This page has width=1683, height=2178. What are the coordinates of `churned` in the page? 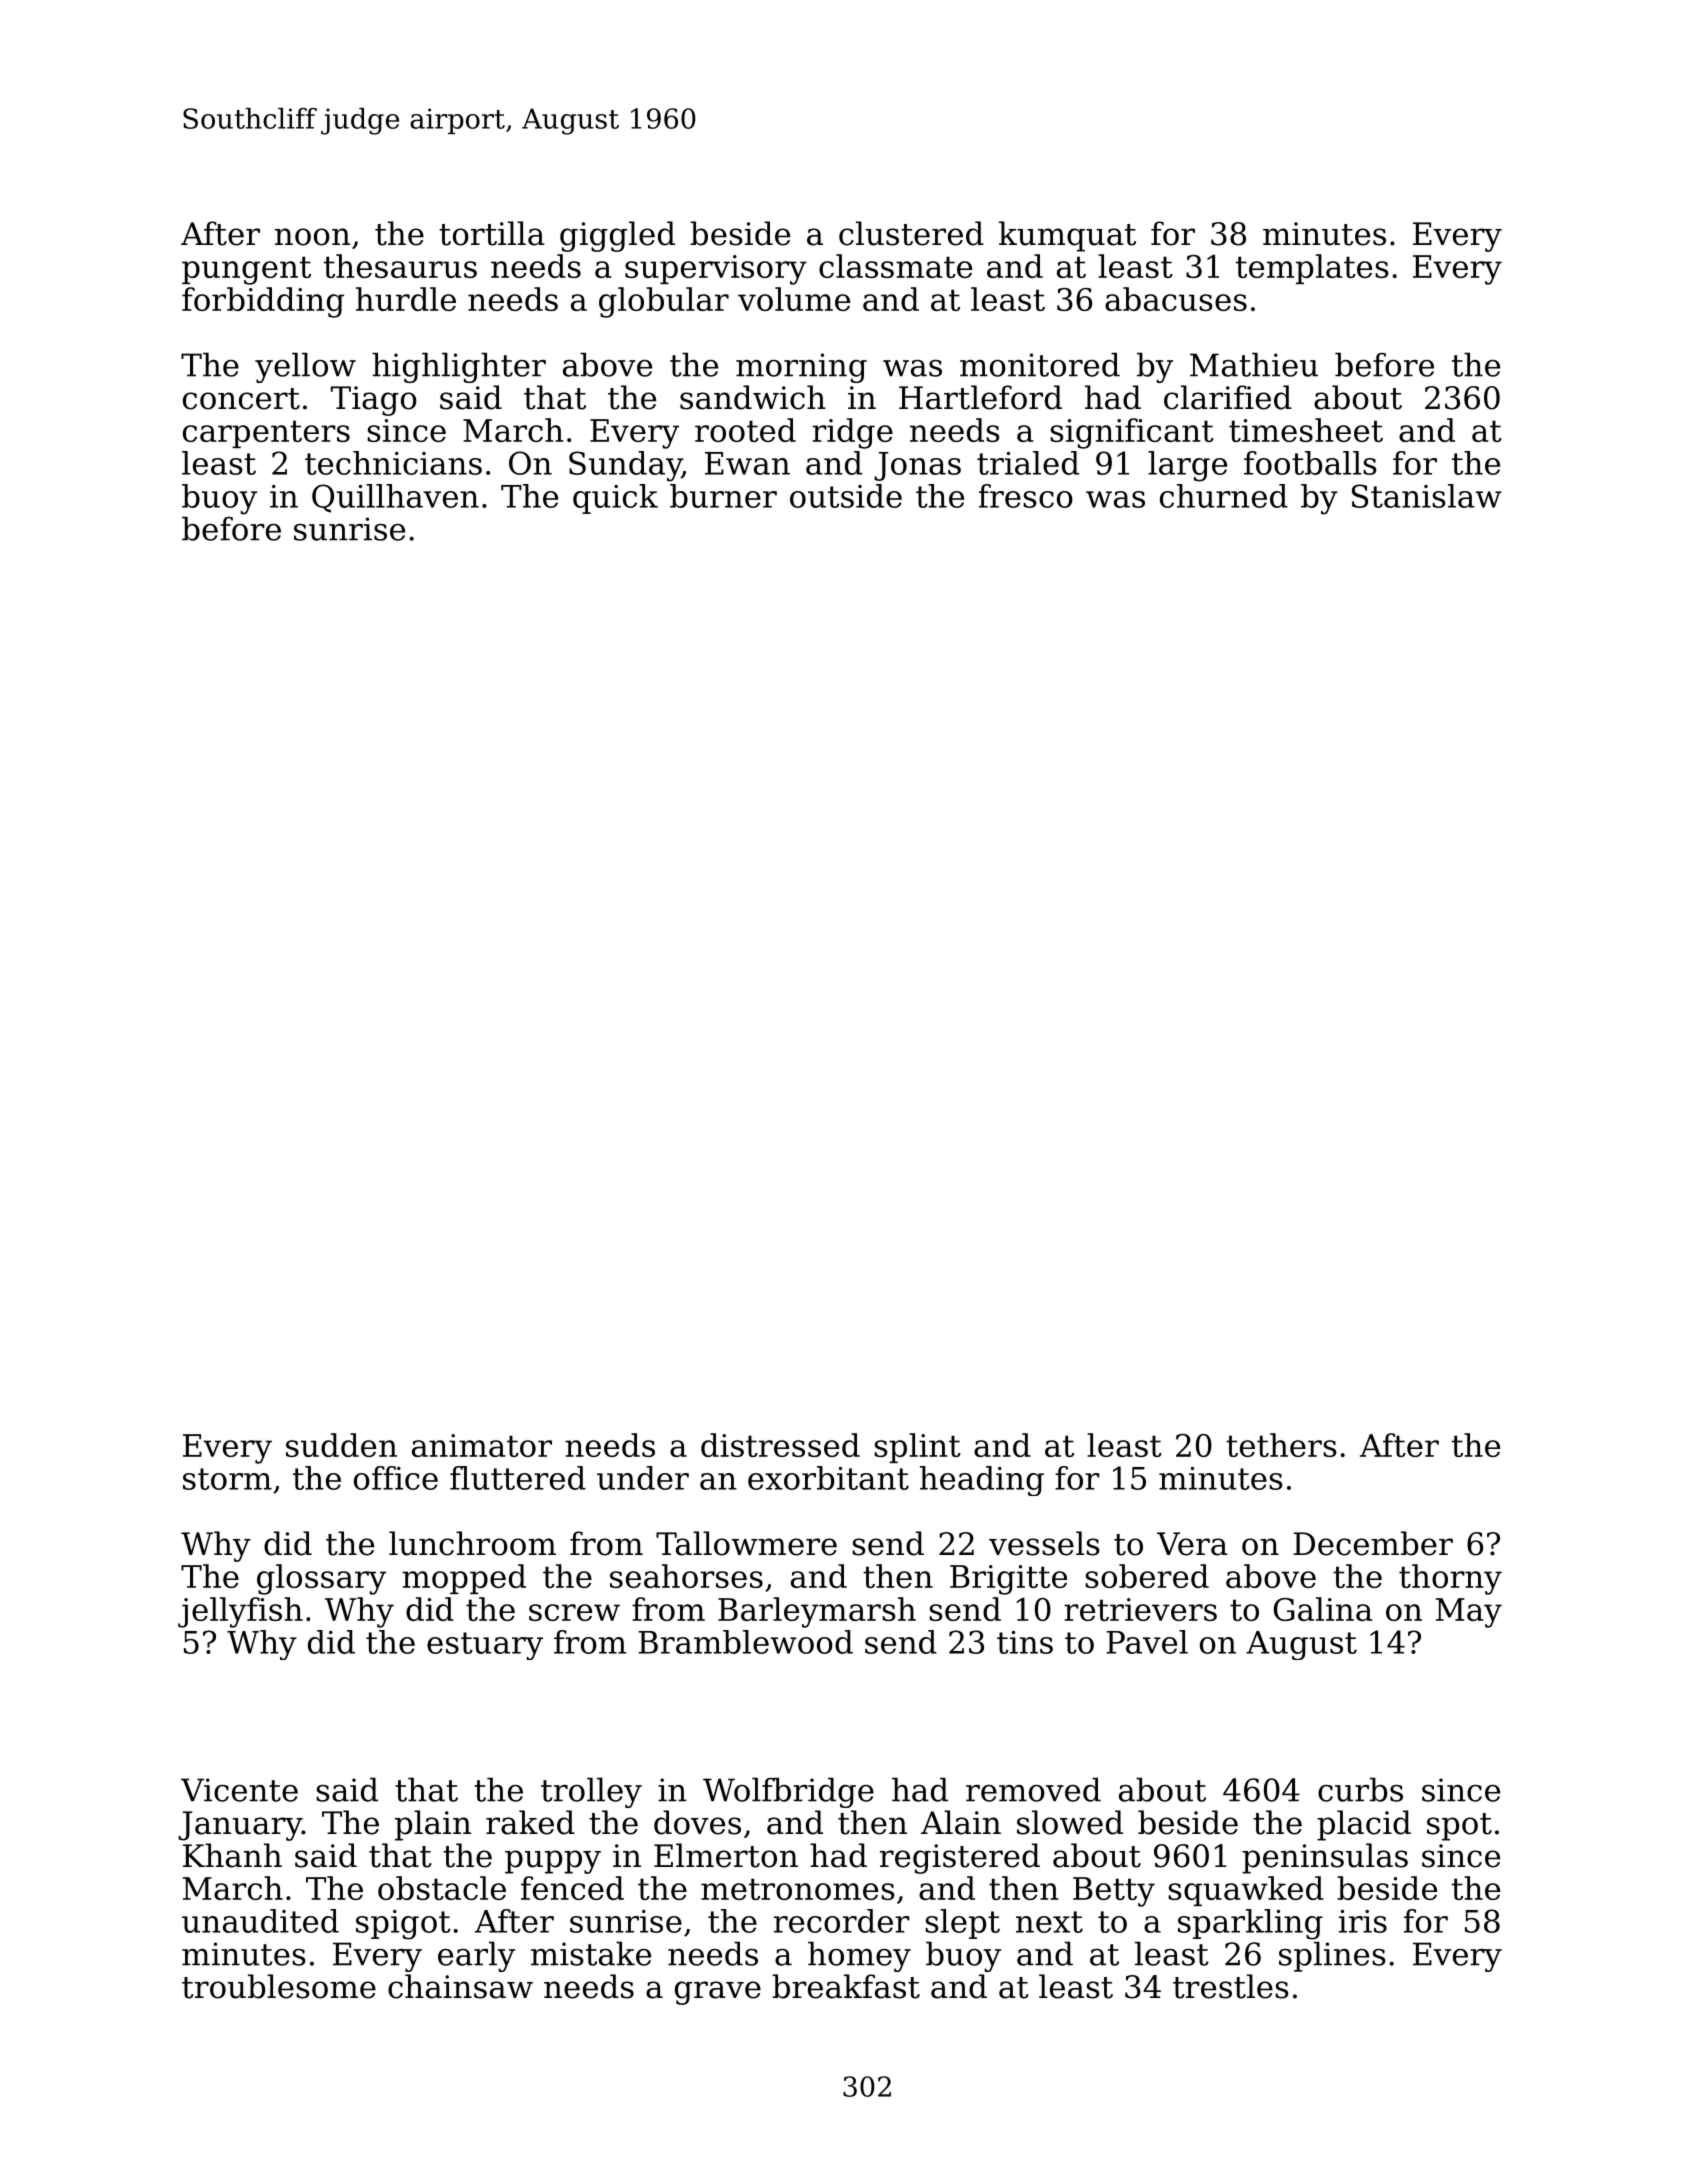 It's located at (1224, 496).
